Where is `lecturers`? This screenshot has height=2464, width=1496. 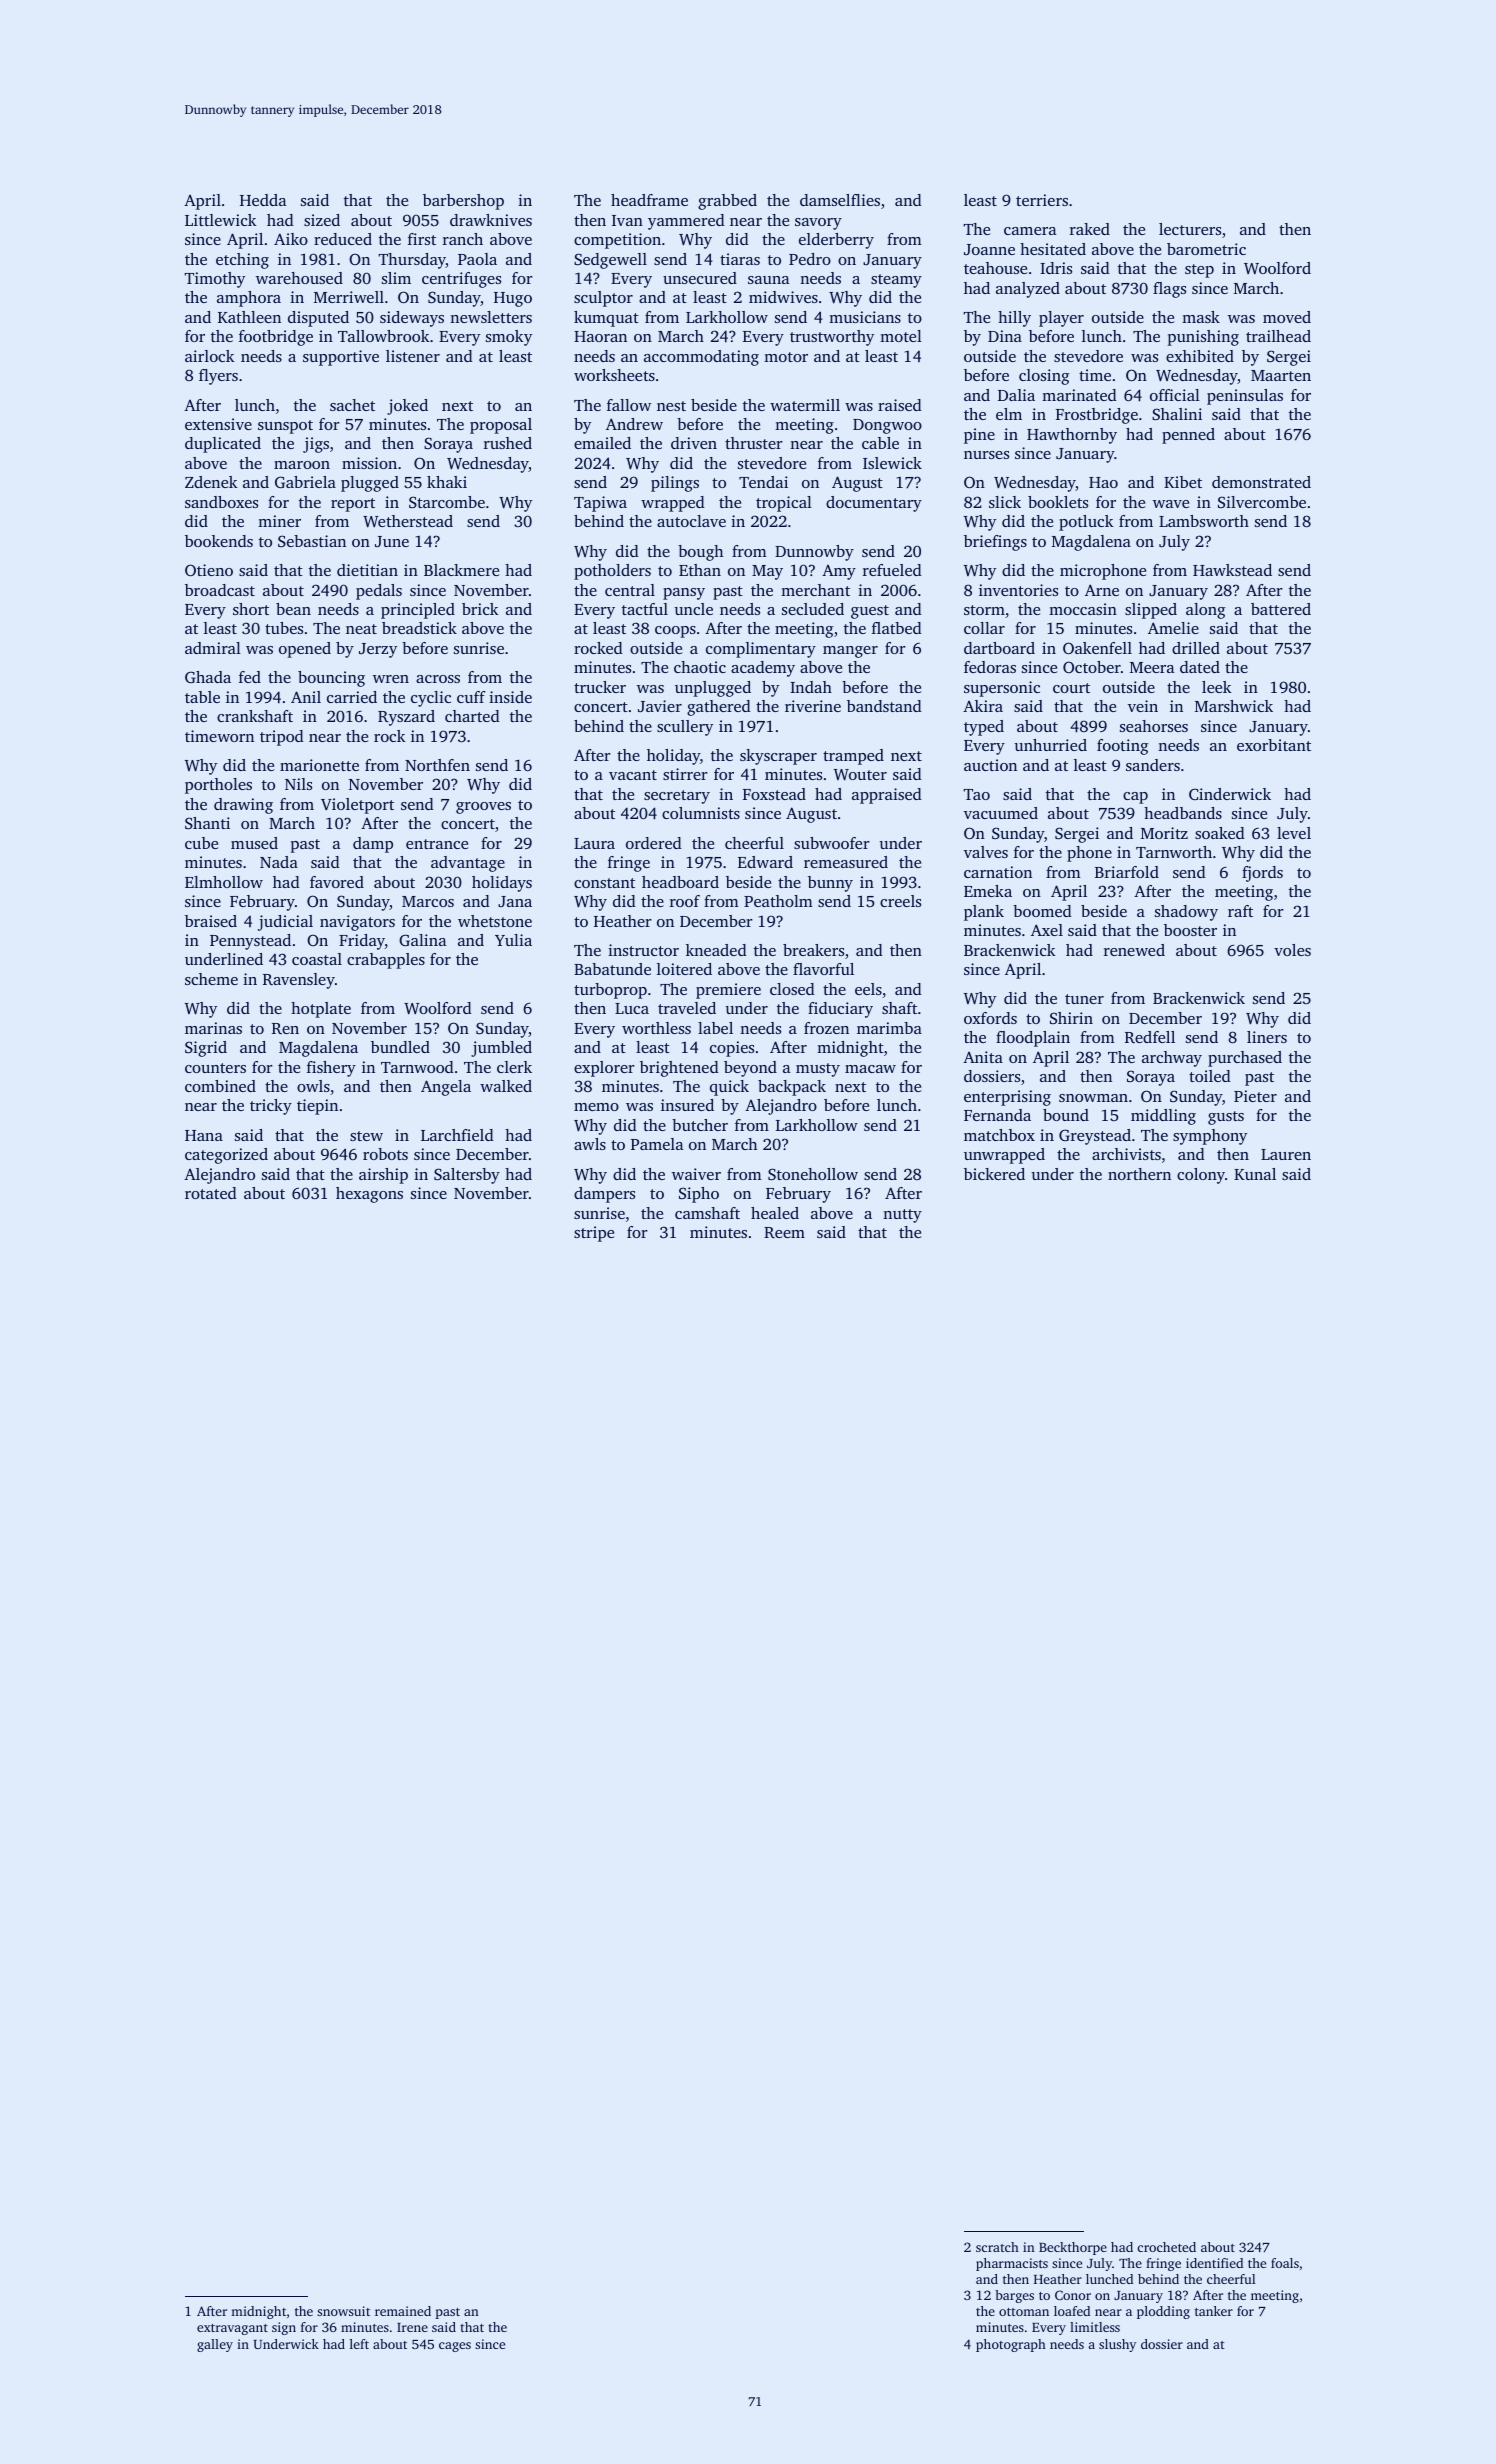 lecturers is located at coordinates (1190, 229).
